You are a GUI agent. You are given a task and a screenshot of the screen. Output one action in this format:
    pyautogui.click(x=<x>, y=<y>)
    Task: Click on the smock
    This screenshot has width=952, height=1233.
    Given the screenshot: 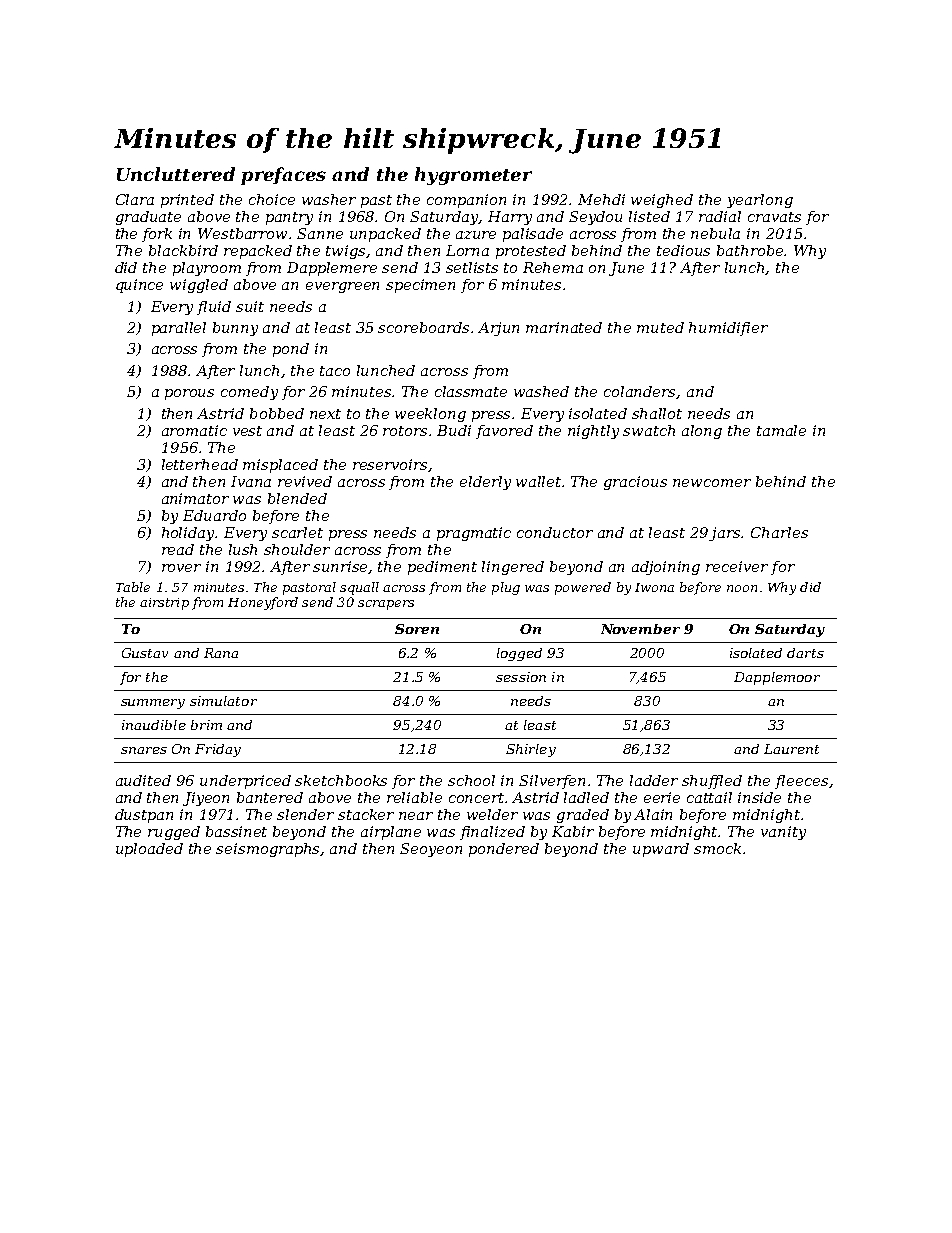 What is the action you would take?
    pyautogui.click(x=717, y=848)
